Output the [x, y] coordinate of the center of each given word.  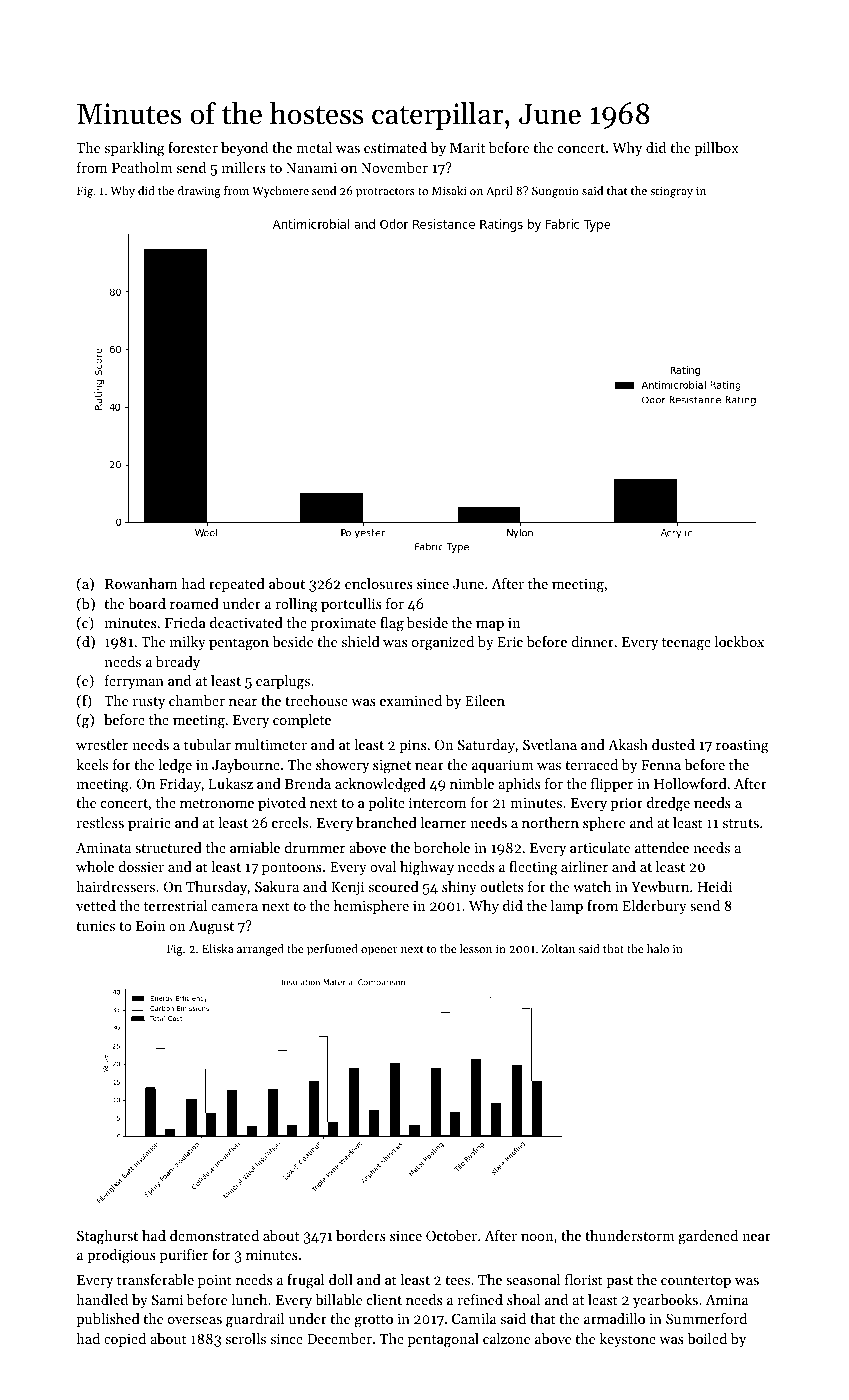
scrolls [246, 1338]
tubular [207, 744]
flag [392, 624]
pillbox [716, 149]
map [490, 626]
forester [193, 147]
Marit [467, 147]
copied [125, 1340]
